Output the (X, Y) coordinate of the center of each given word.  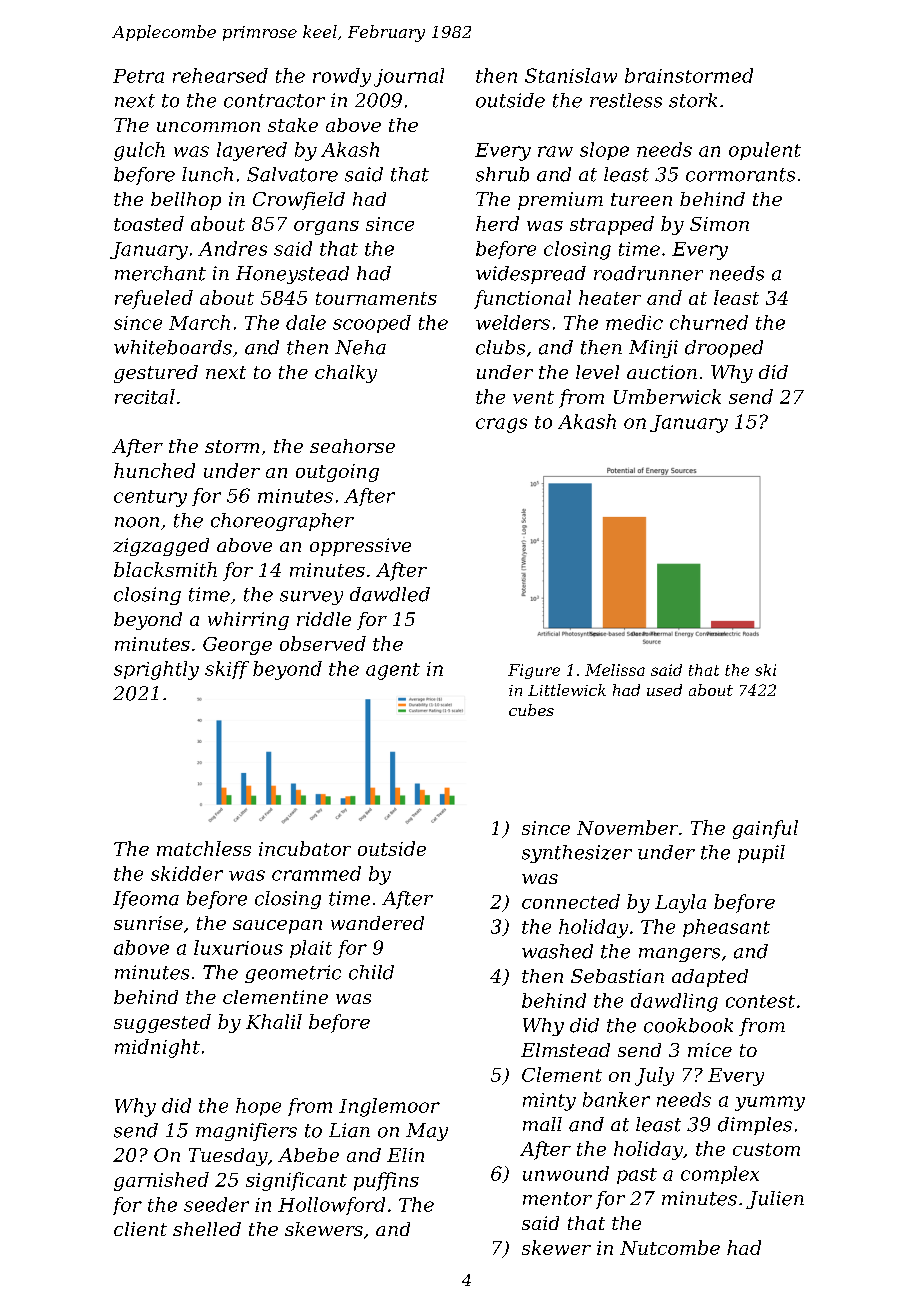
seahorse (352, 446)
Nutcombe (670, 1247)
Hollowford (331, 1206)
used (664, 690)
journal (409, 77)
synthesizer (577, 854)
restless (626, 100)
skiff (227, 670)
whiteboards (173, 347)
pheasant (726, 928)
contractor (274, 101)
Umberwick (667, 396)
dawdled (390, 594)
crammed (316, 873)
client (140, 1229)
